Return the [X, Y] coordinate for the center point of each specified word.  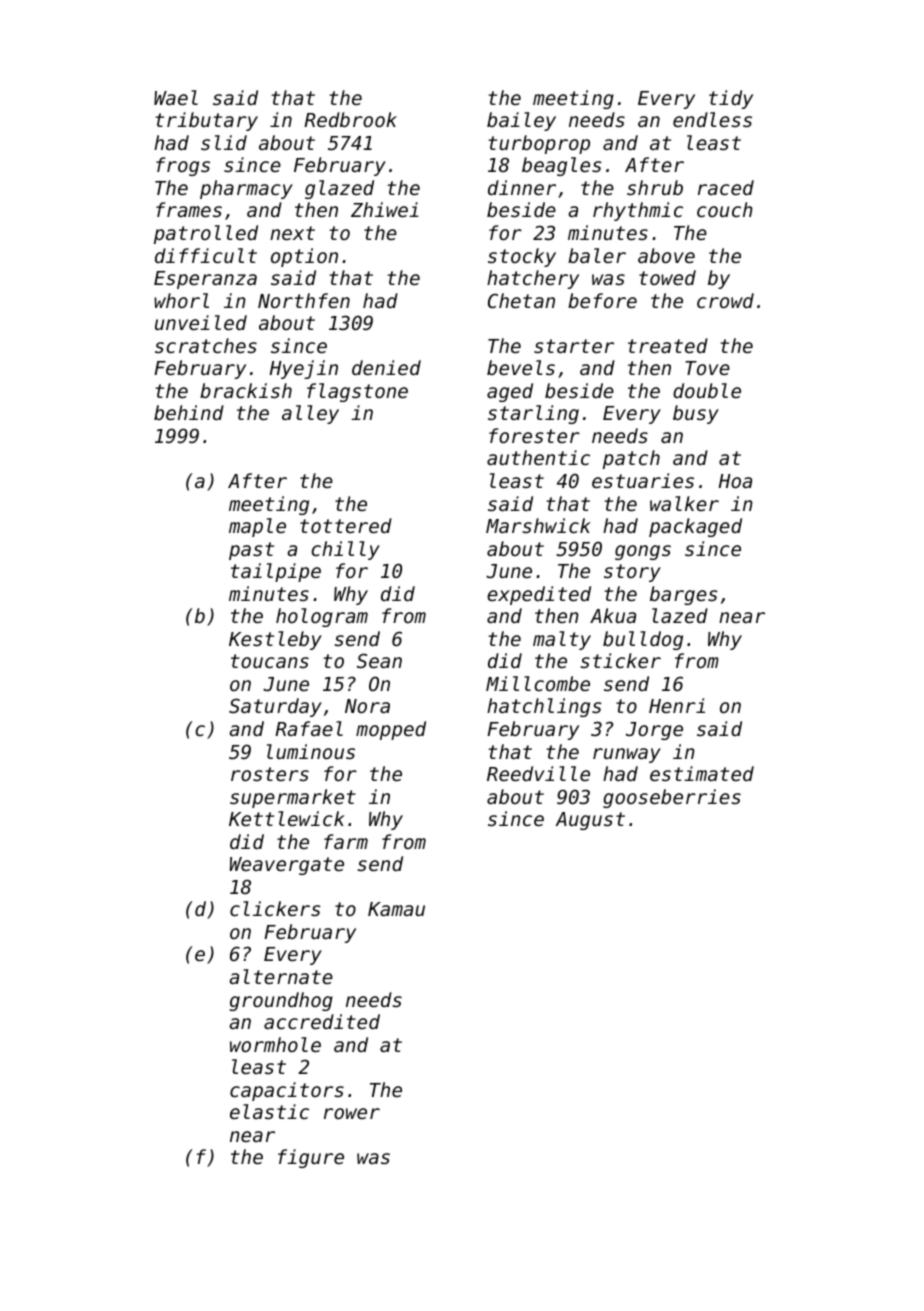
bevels [521, 367]
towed [667, 277]
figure [311, 1158]
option [304, 257]
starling [533, 414]
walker [684, 503]
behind [189, 412]
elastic [269, 1111]
